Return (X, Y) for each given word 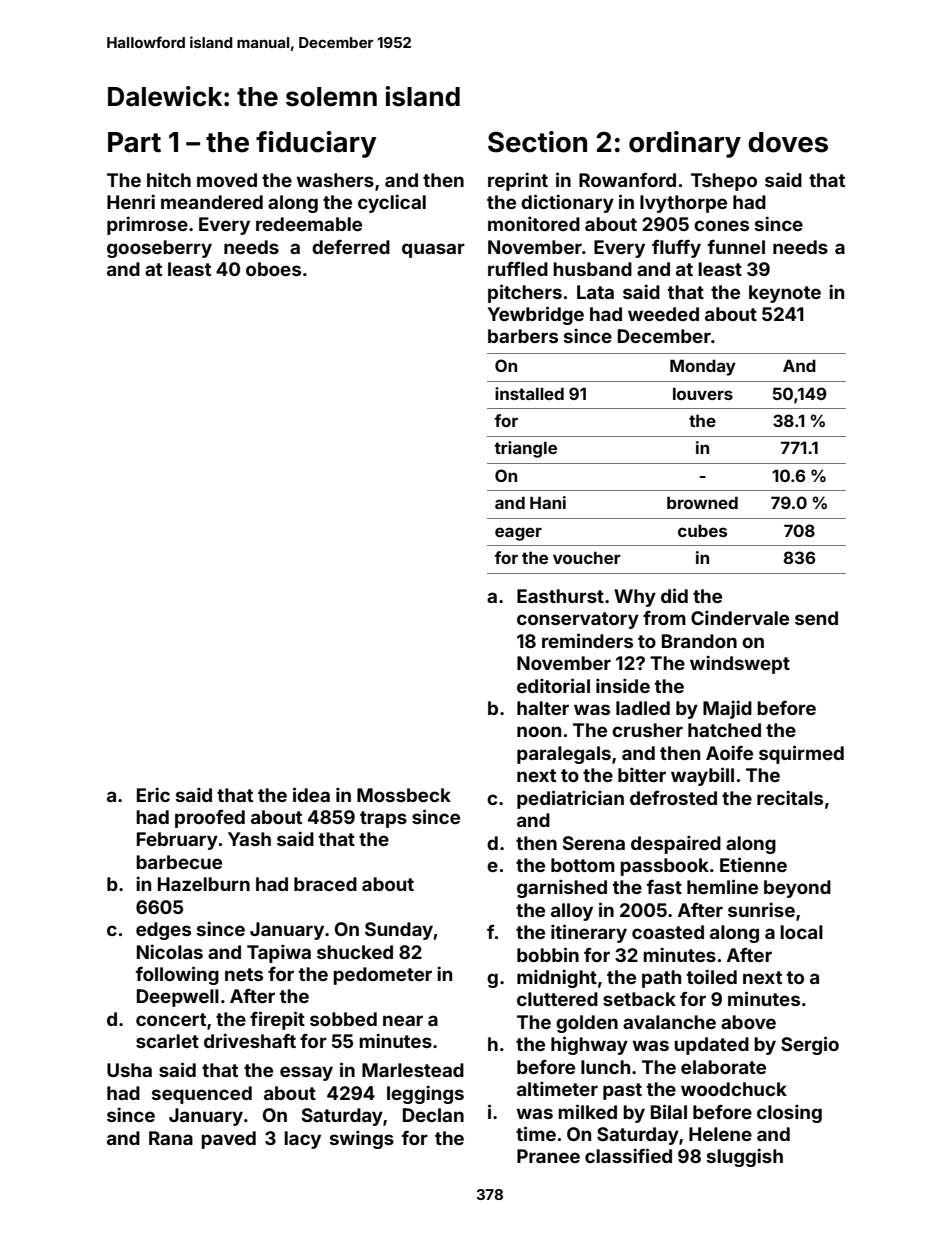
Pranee (548, 1156)
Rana (171, 1138)
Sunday (399, 931)
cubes (702, 530)
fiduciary (316, 144)
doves (788, 142)
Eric (153, 794)
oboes (273, 269)
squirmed (801, 754)
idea (311, 794)
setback (639, 999)
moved (227, 180)
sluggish (745, 1157)
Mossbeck (404, 795)
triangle (525, 449)
